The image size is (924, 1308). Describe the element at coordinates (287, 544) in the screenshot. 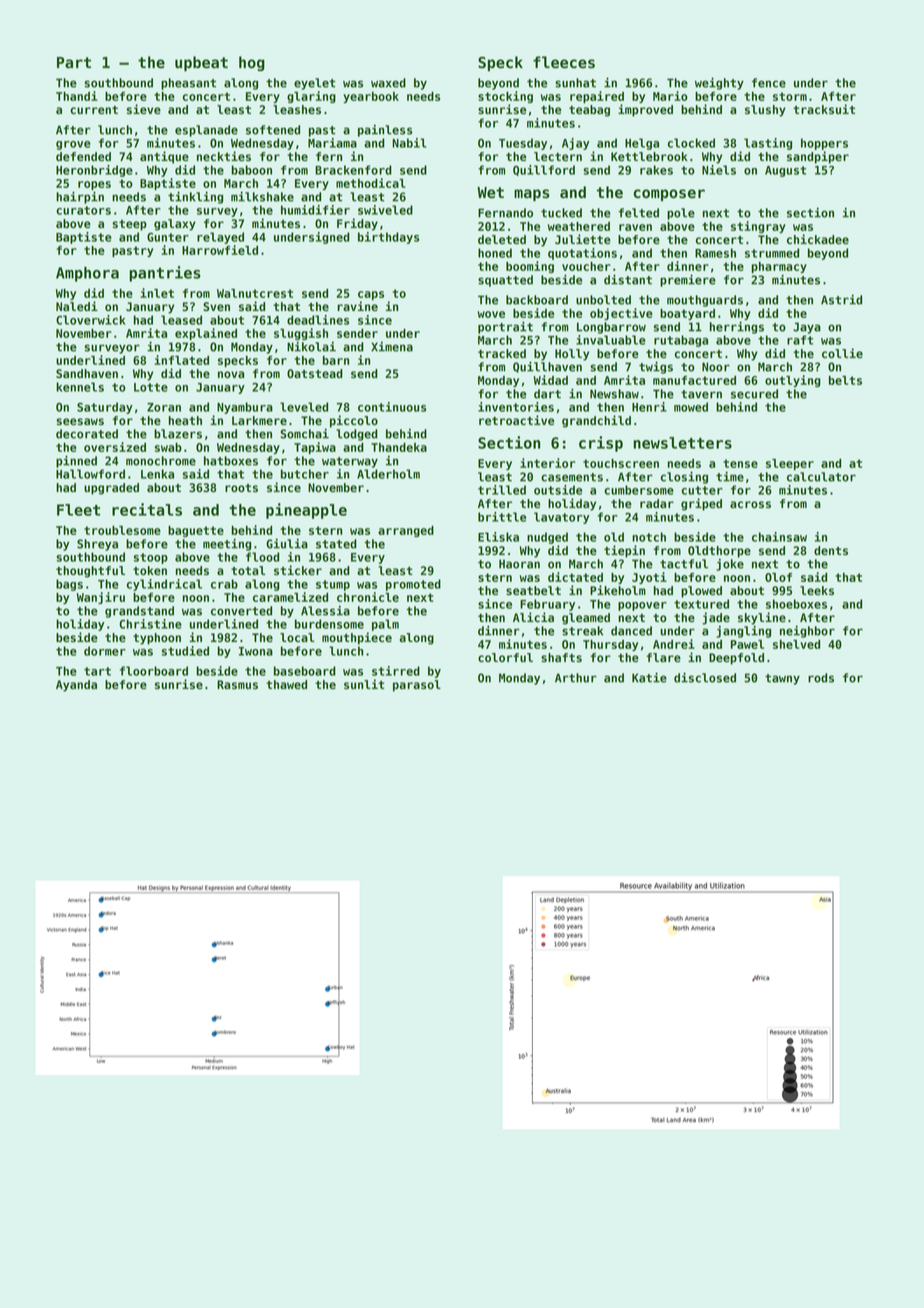

I see `Giulia` at that location.
